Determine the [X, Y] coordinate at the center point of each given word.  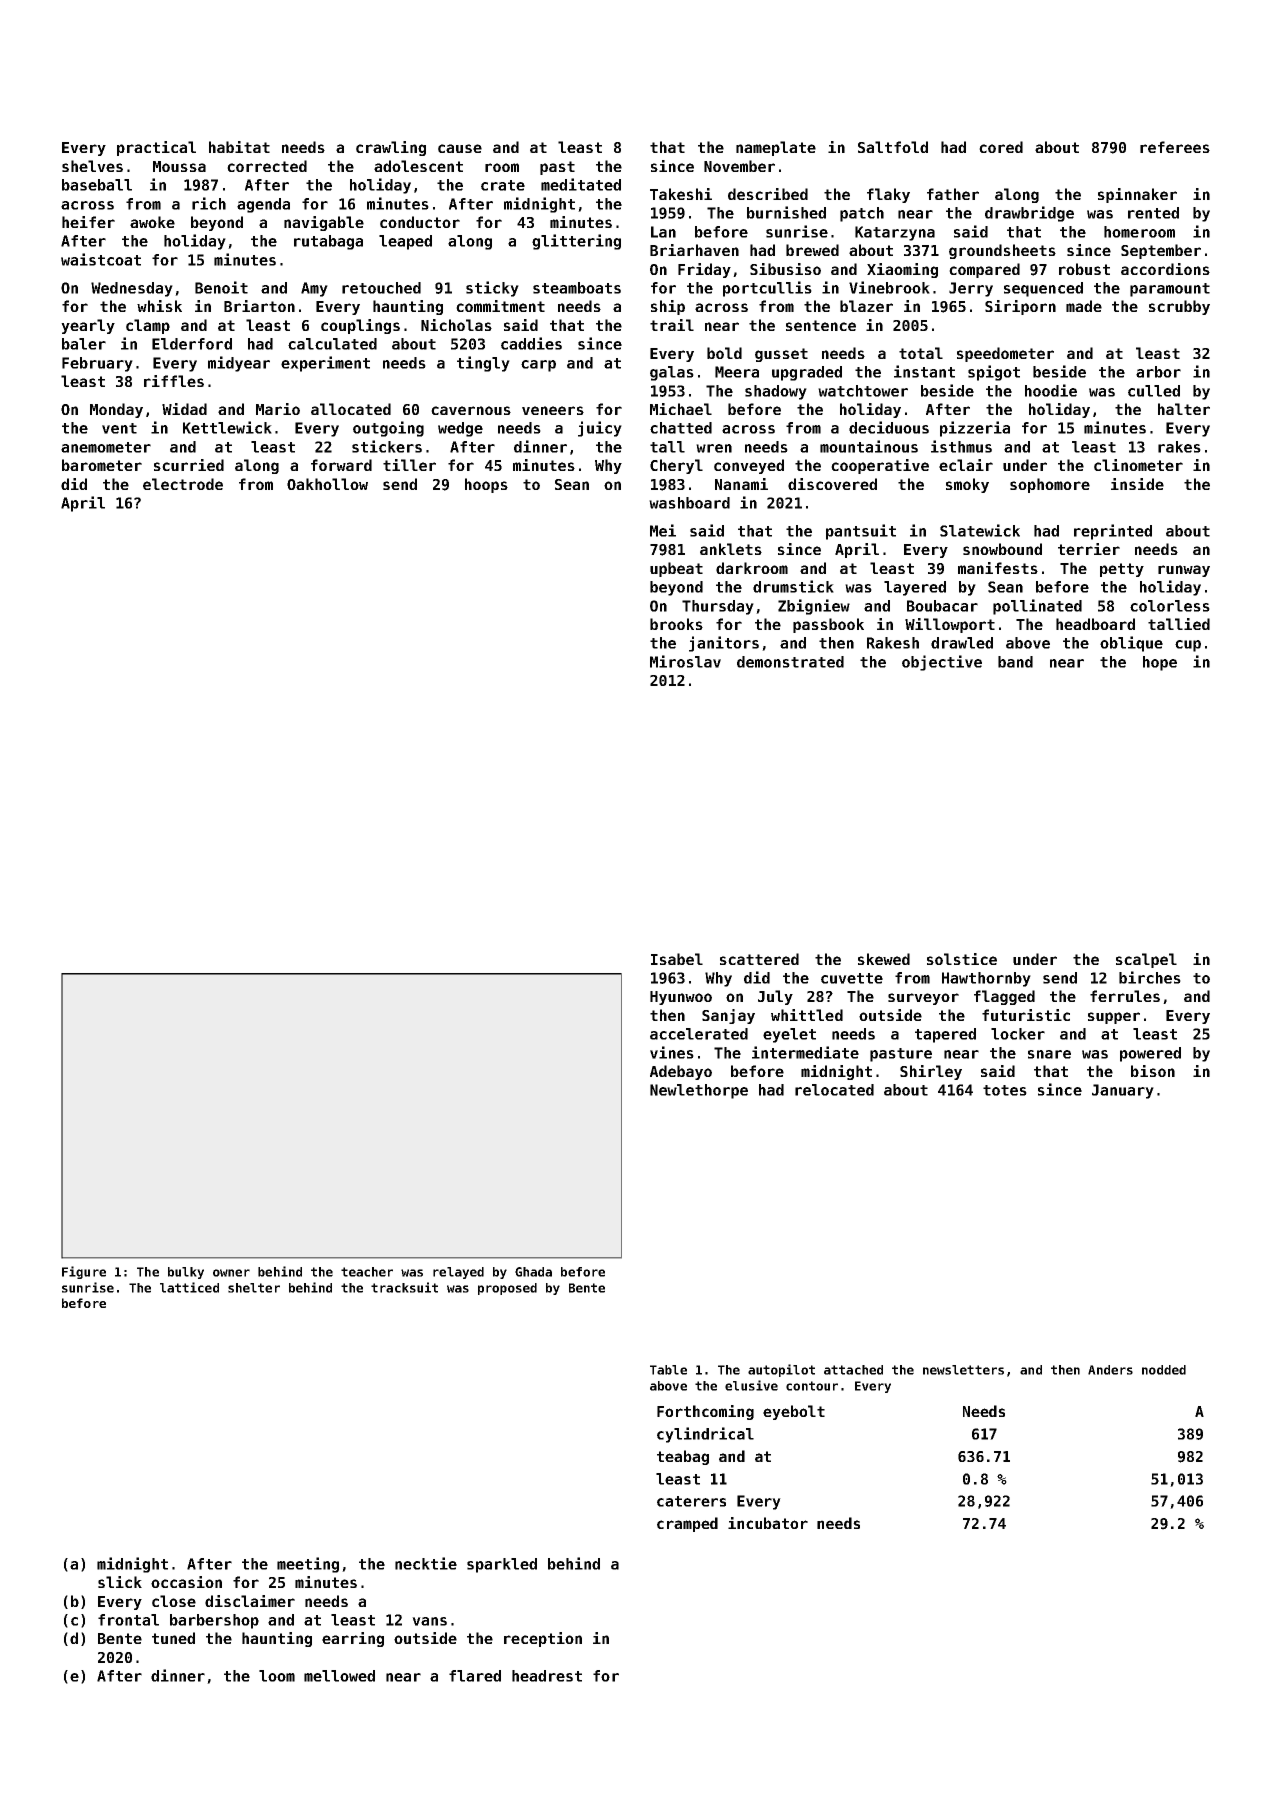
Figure [84, 1272]
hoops [486, 485]
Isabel [677, 959]
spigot [994, 373]
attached [853, 1370]
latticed [189, 1287]
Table [668, 1370]
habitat [239, 147]
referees [1175, 147]
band [1015, 662]
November [739, 166]
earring [353, 1639]
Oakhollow [327, 484]
